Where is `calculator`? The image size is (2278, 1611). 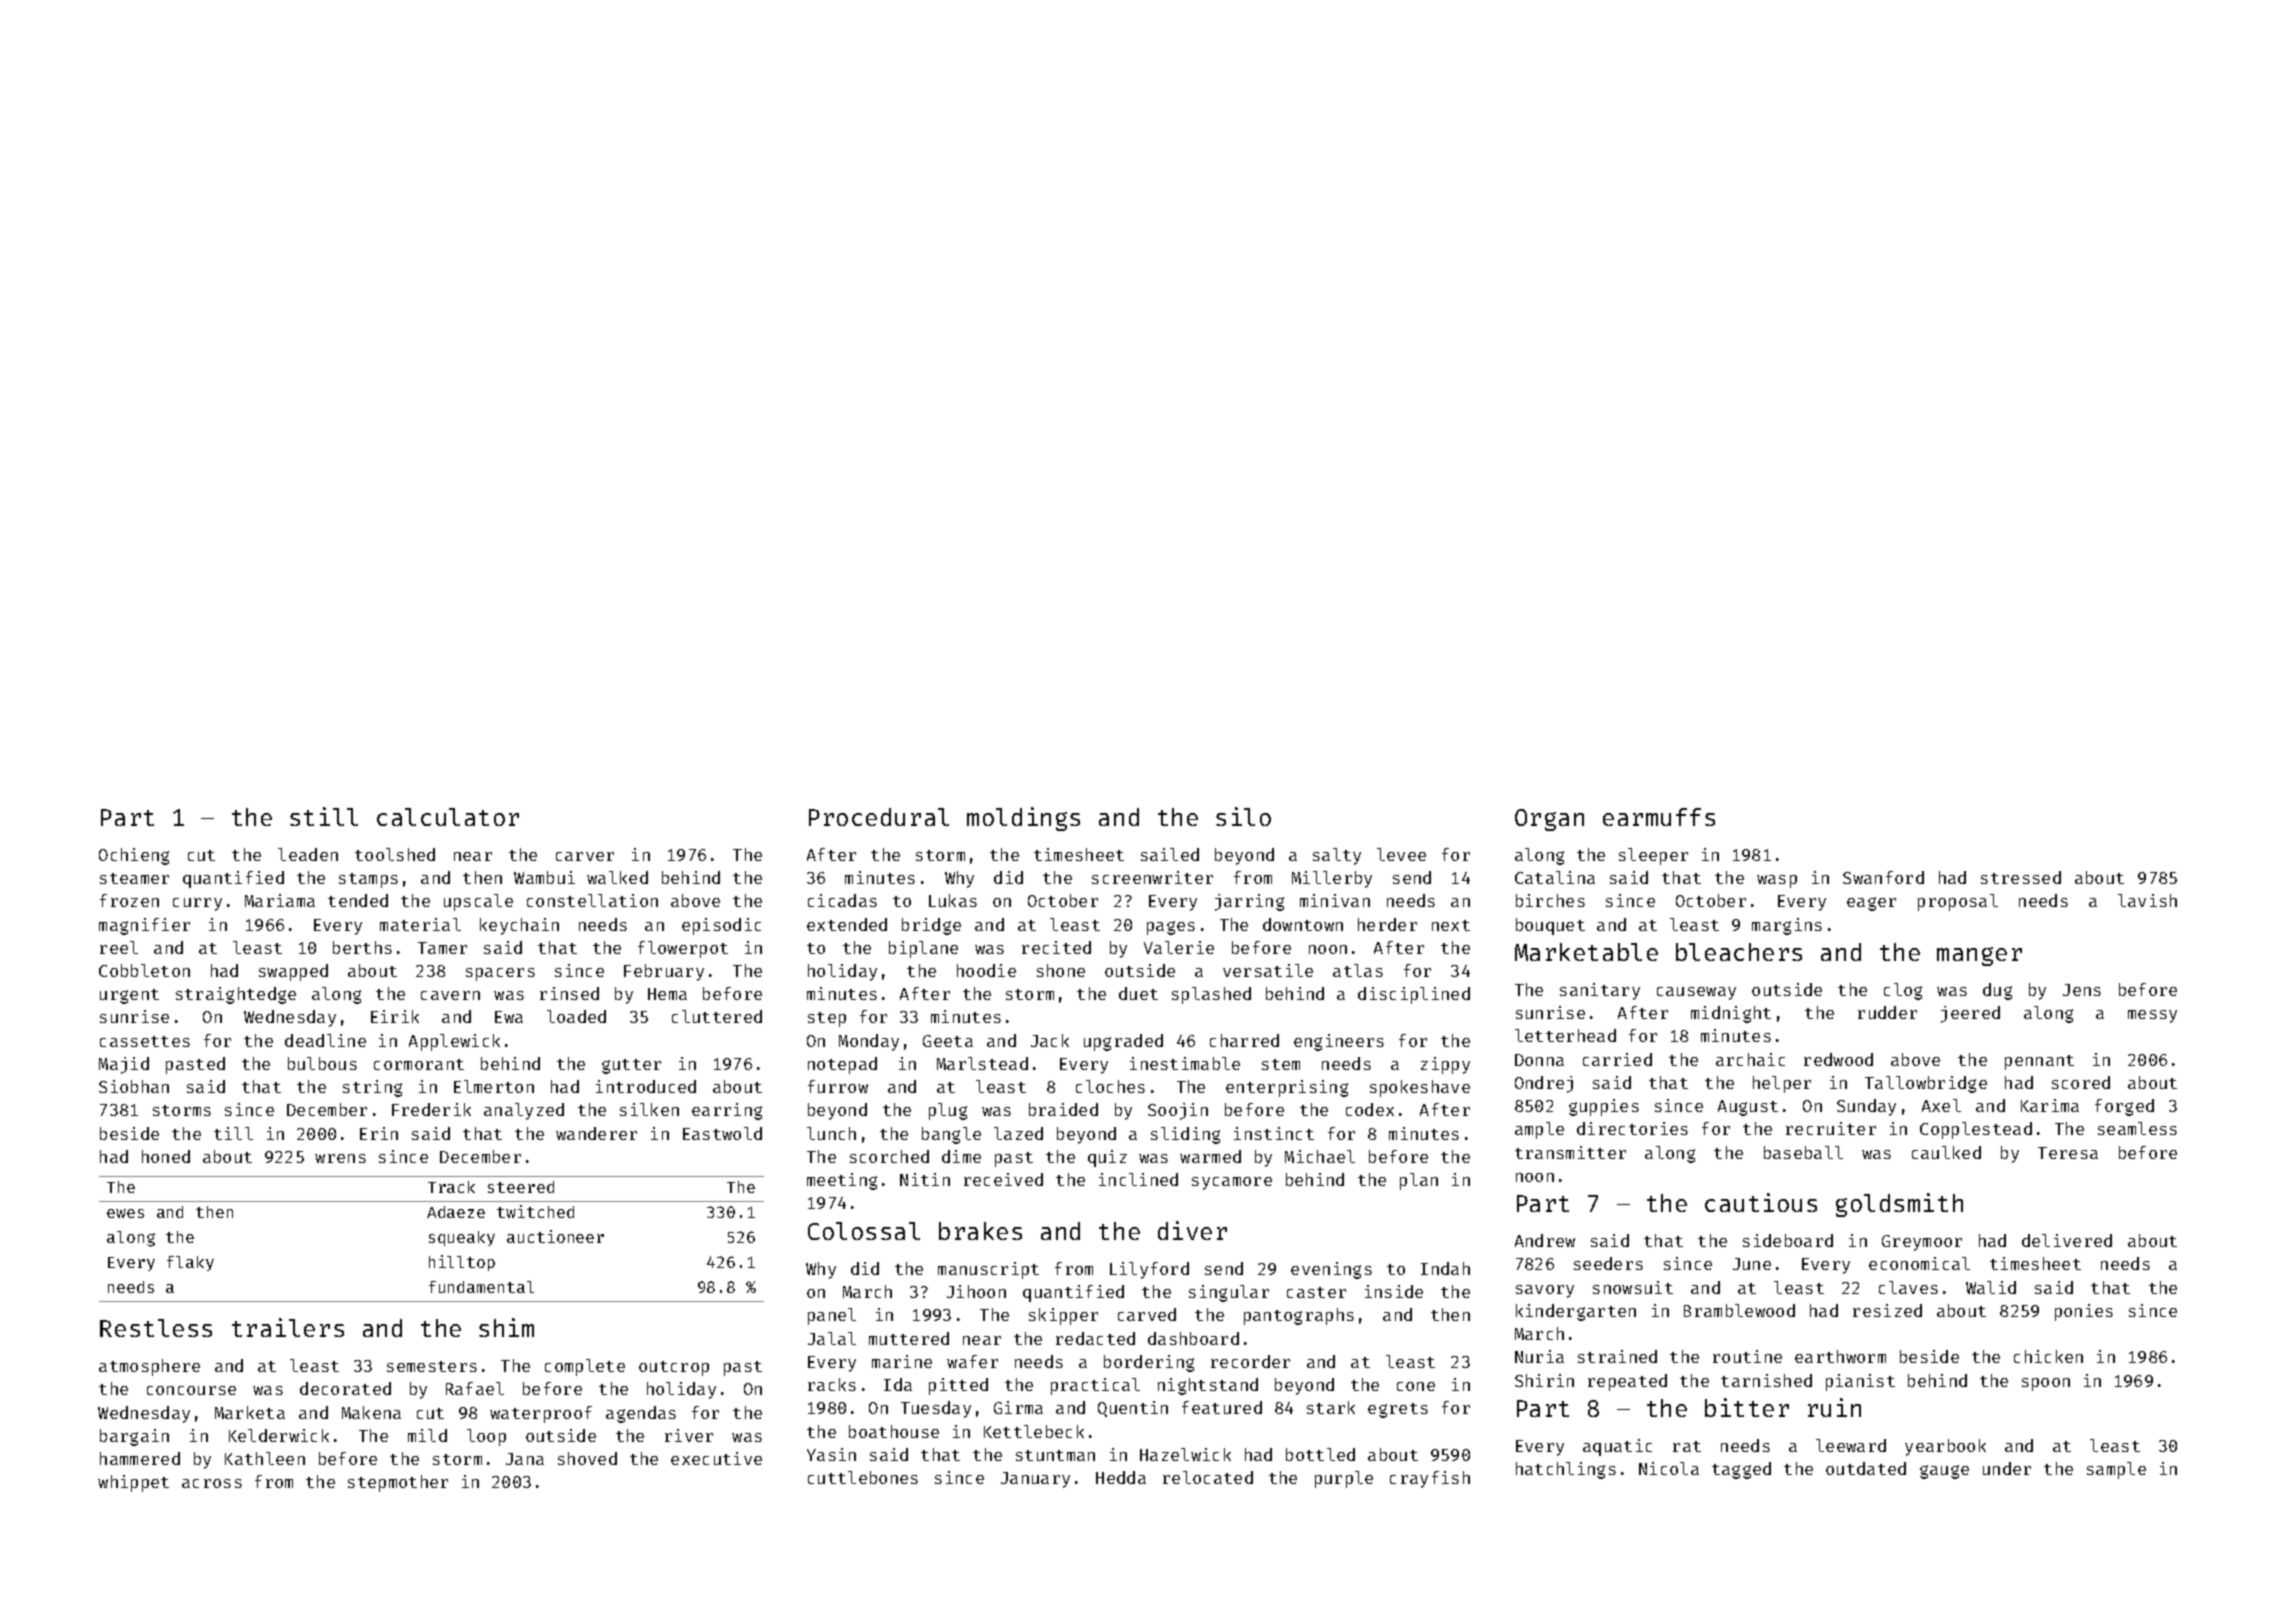 calculator is located at coordinates (448, 817).
